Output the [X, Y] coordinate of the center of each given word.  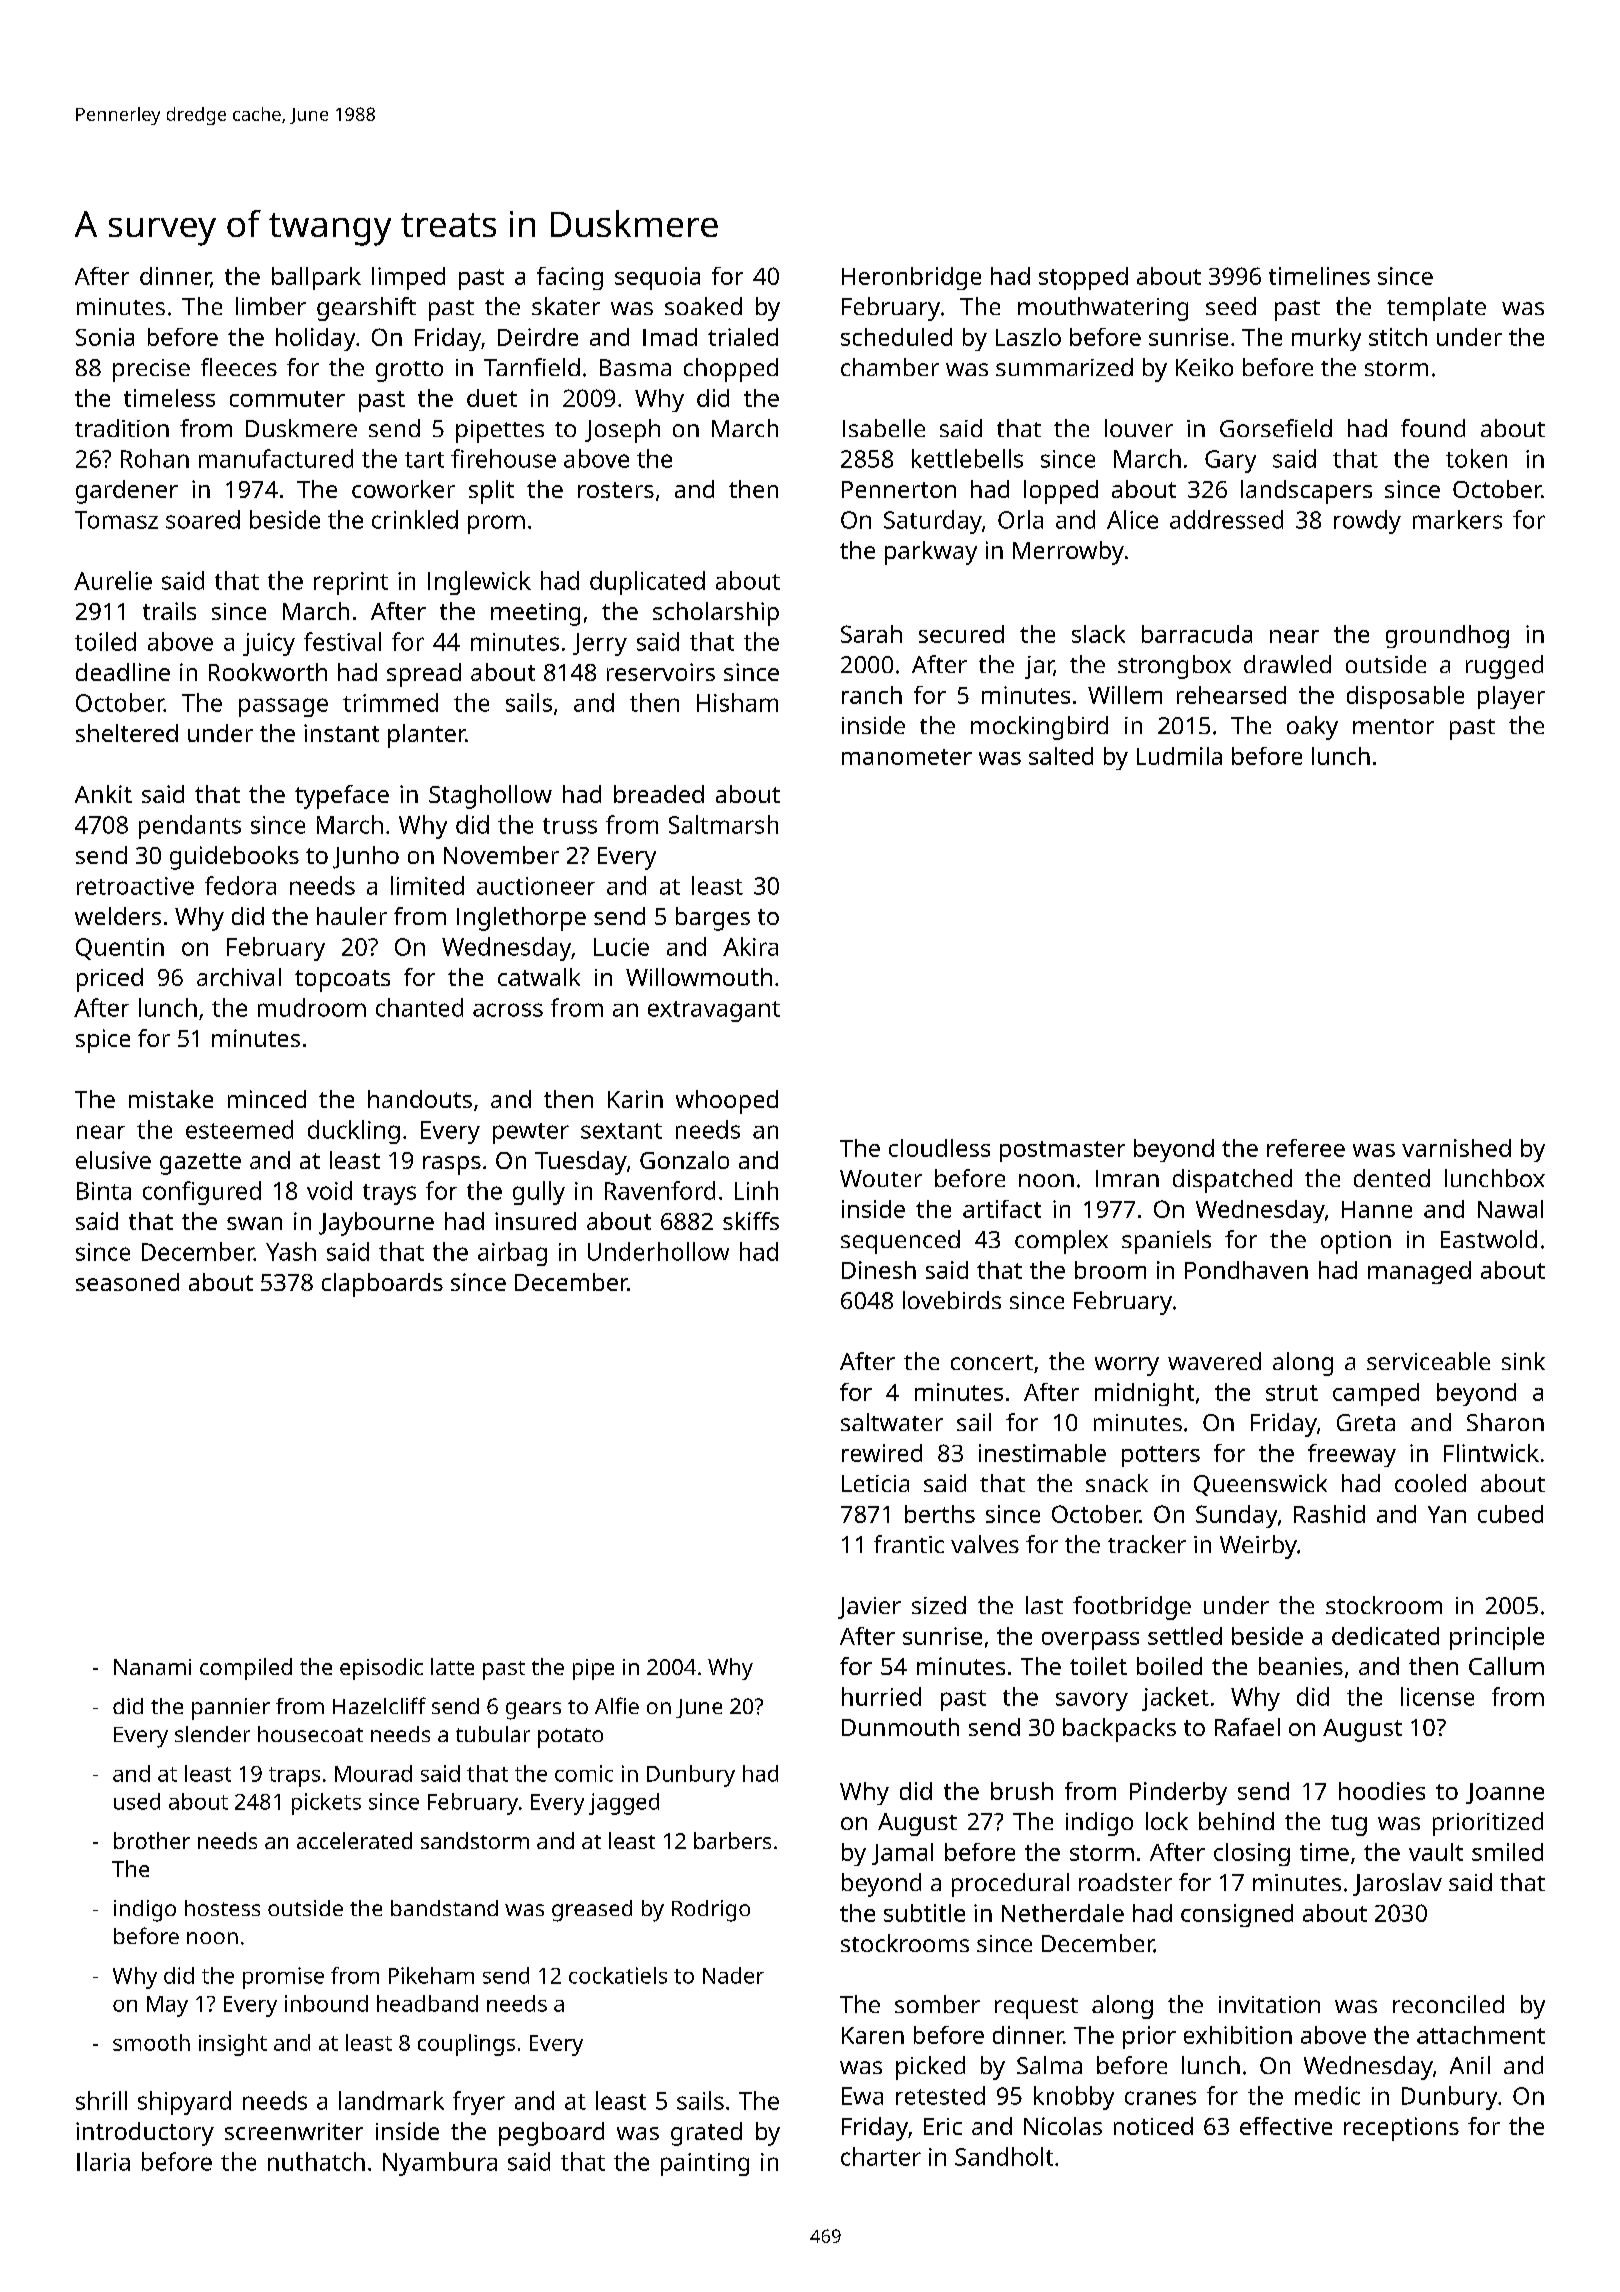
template [1436, 309]
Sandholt [1004, 2156]
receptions [1401, 2129]
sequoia [657, 278]
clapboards [382, 1285]
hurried [881, 1696]
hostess [222, 1908]
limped [408, 278]
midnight [1144, 1394]
